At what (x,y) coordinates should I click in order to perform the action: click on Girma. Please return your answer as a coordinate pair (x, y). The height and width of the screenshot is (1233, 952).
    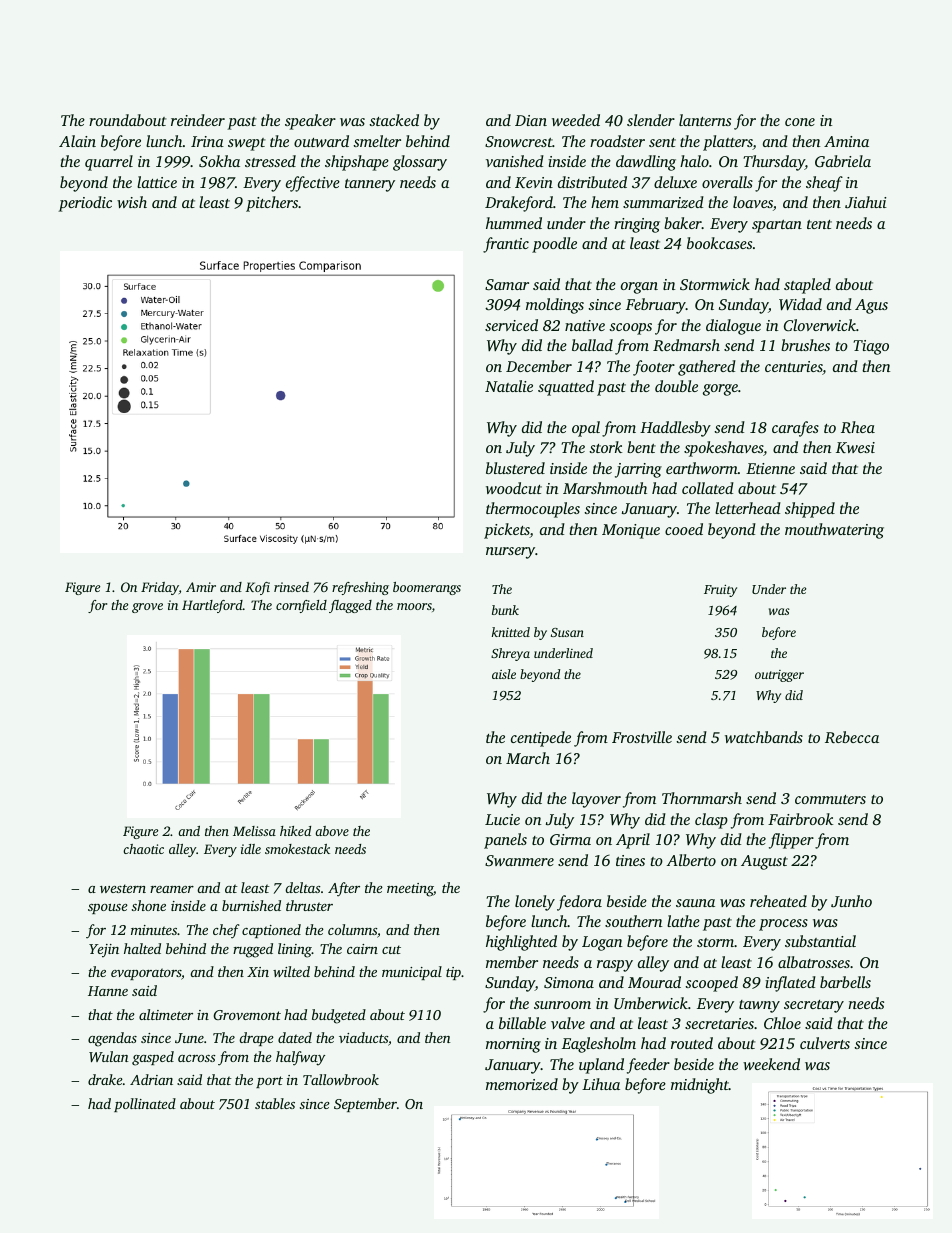
    Looking at the image, I should click on (570, 839).
